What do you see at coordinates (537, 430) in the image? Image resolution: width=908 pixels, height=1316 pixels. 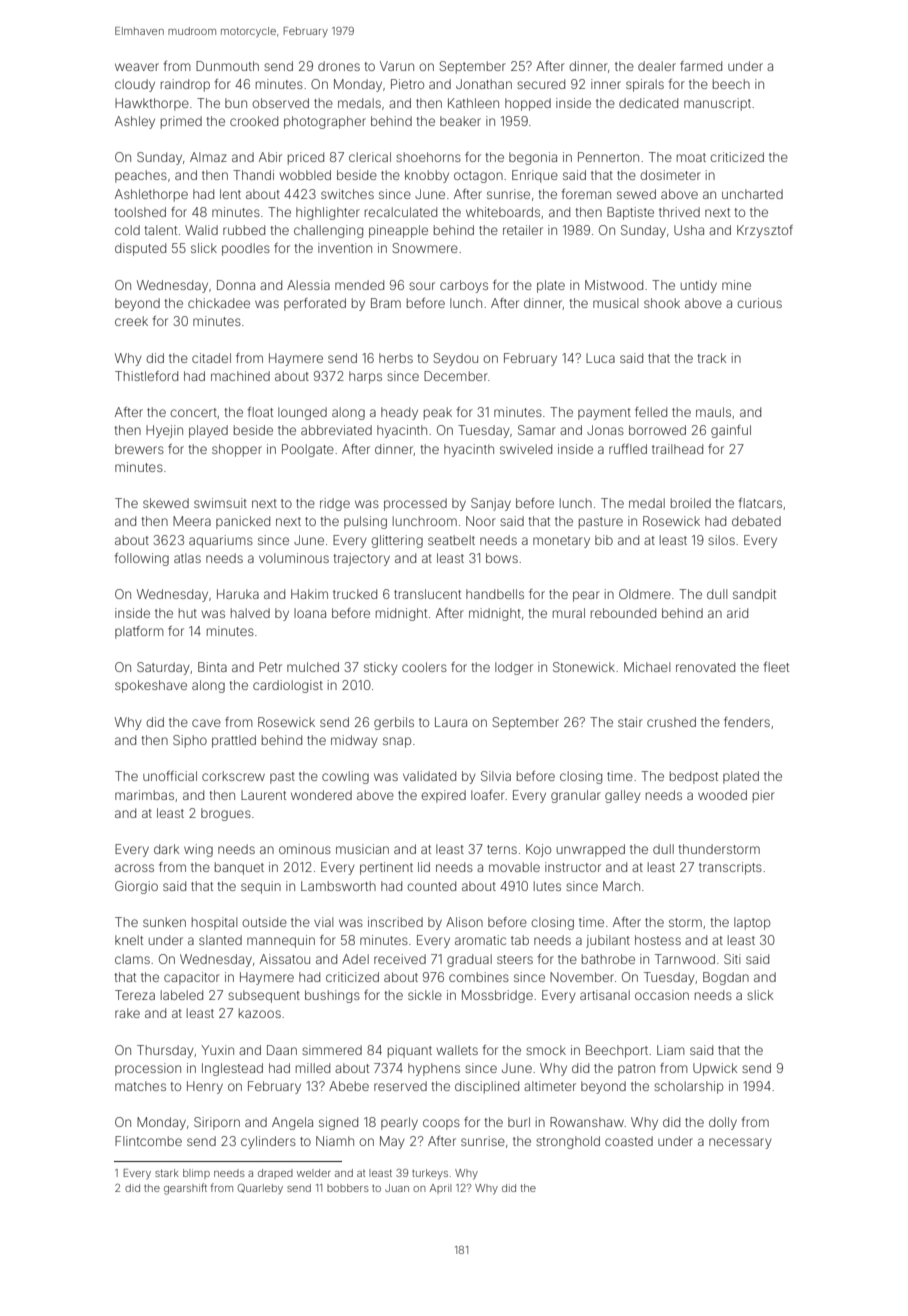 I see `Samar` at bounding box center [537, 430].
